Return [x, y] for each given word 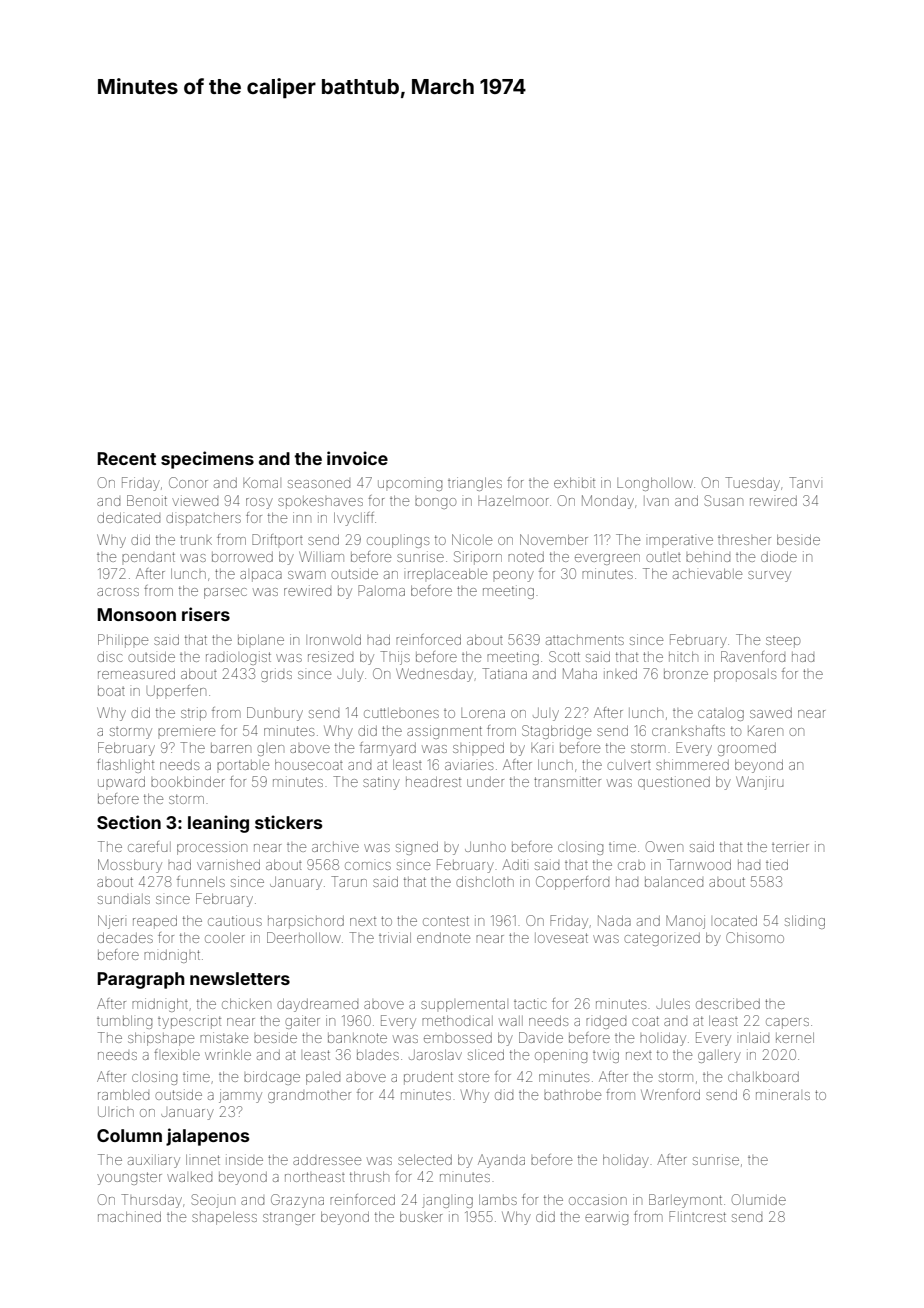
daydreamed [317, 1005]
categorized [662, 939]
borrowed [242, 557]
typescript [189, 1022]
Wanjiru [759, 783]
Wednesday [434, 675]
